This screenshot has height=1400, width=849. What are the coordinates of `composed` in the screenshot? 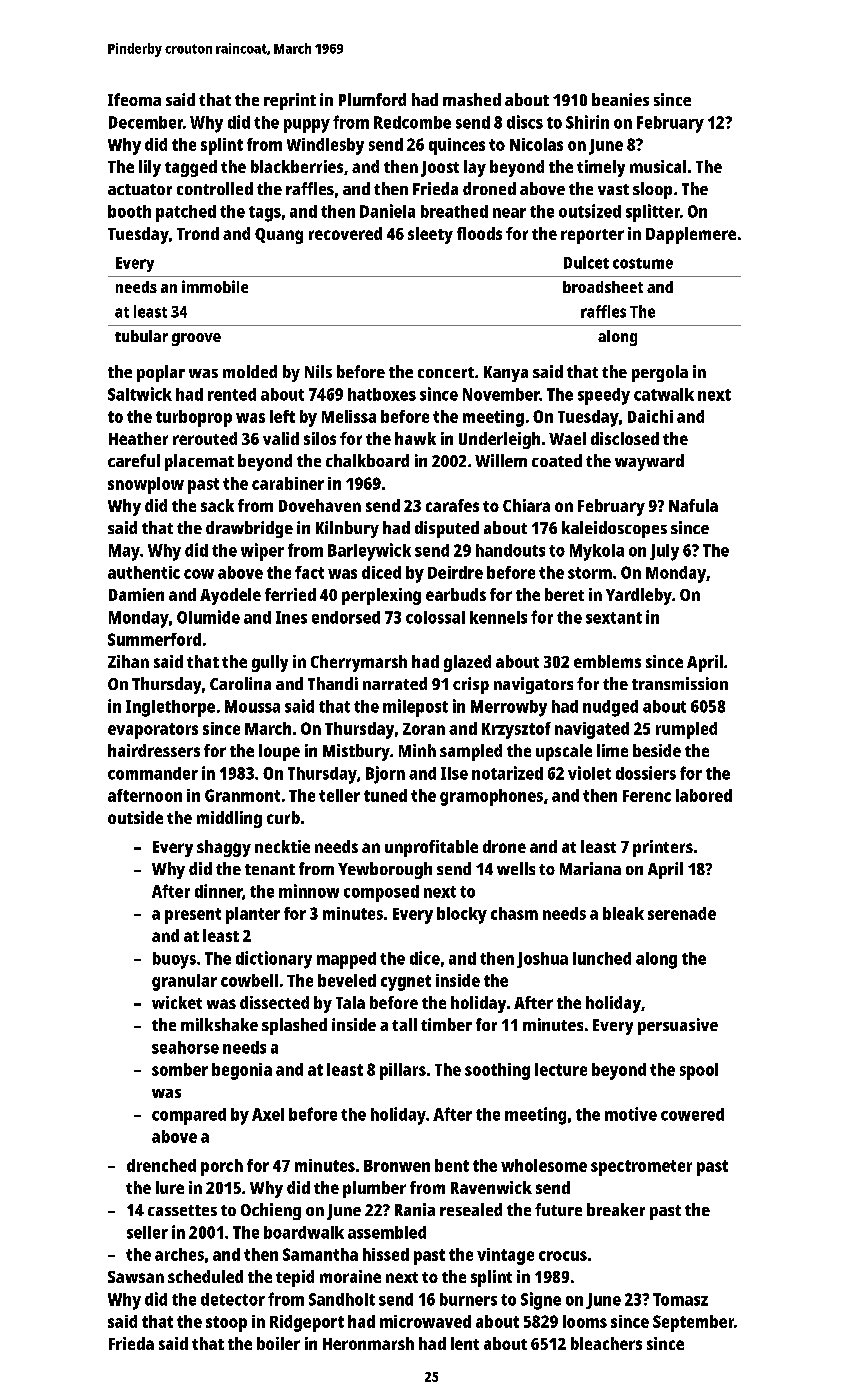 It's located at (381, 893).
